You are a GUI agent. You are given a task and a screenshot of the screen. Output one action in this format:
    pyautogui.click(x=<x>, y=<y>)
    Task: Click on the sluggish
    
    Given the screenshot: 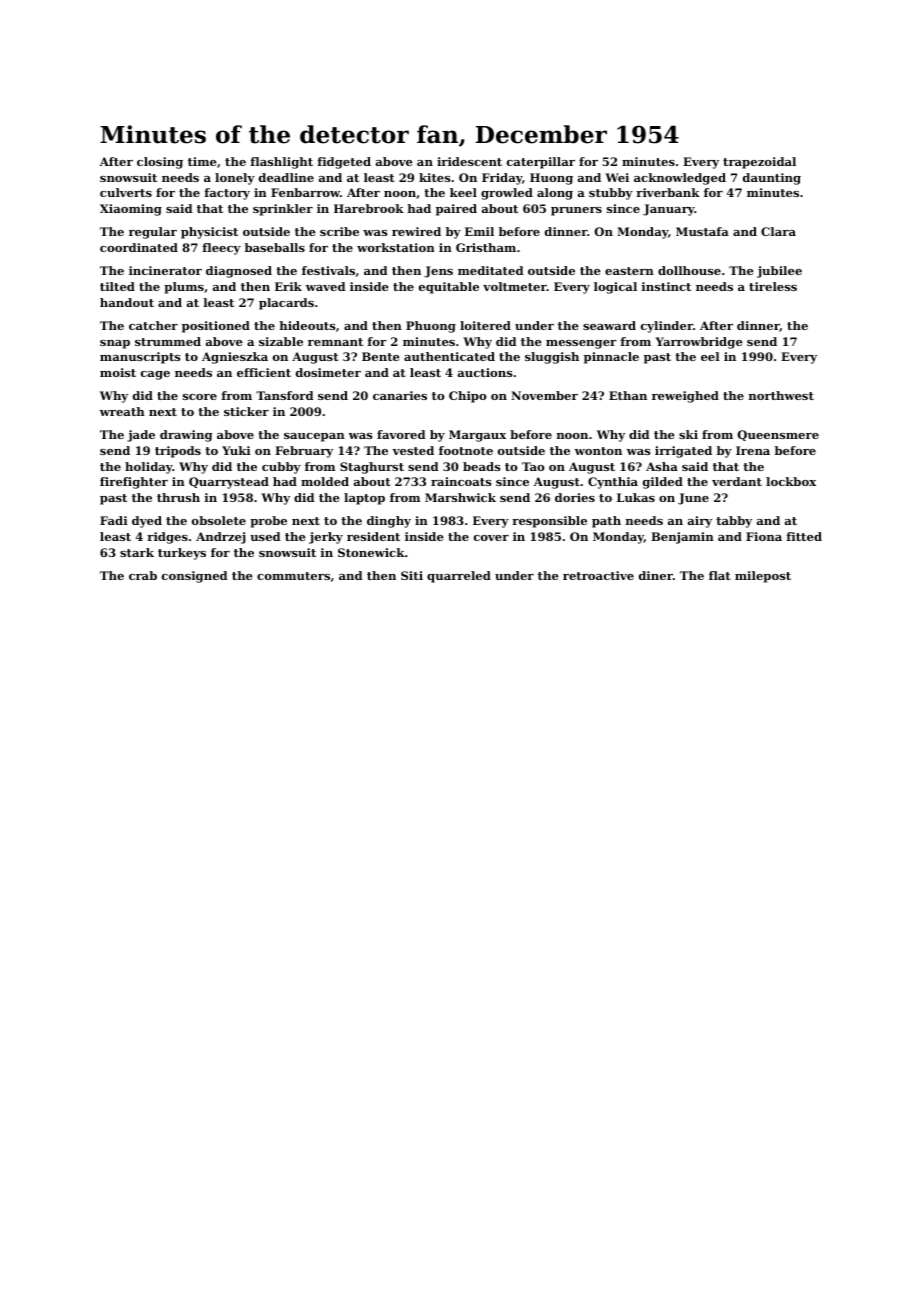 What is the action you would take?
    pyautogui.click(x=552, y=358)
